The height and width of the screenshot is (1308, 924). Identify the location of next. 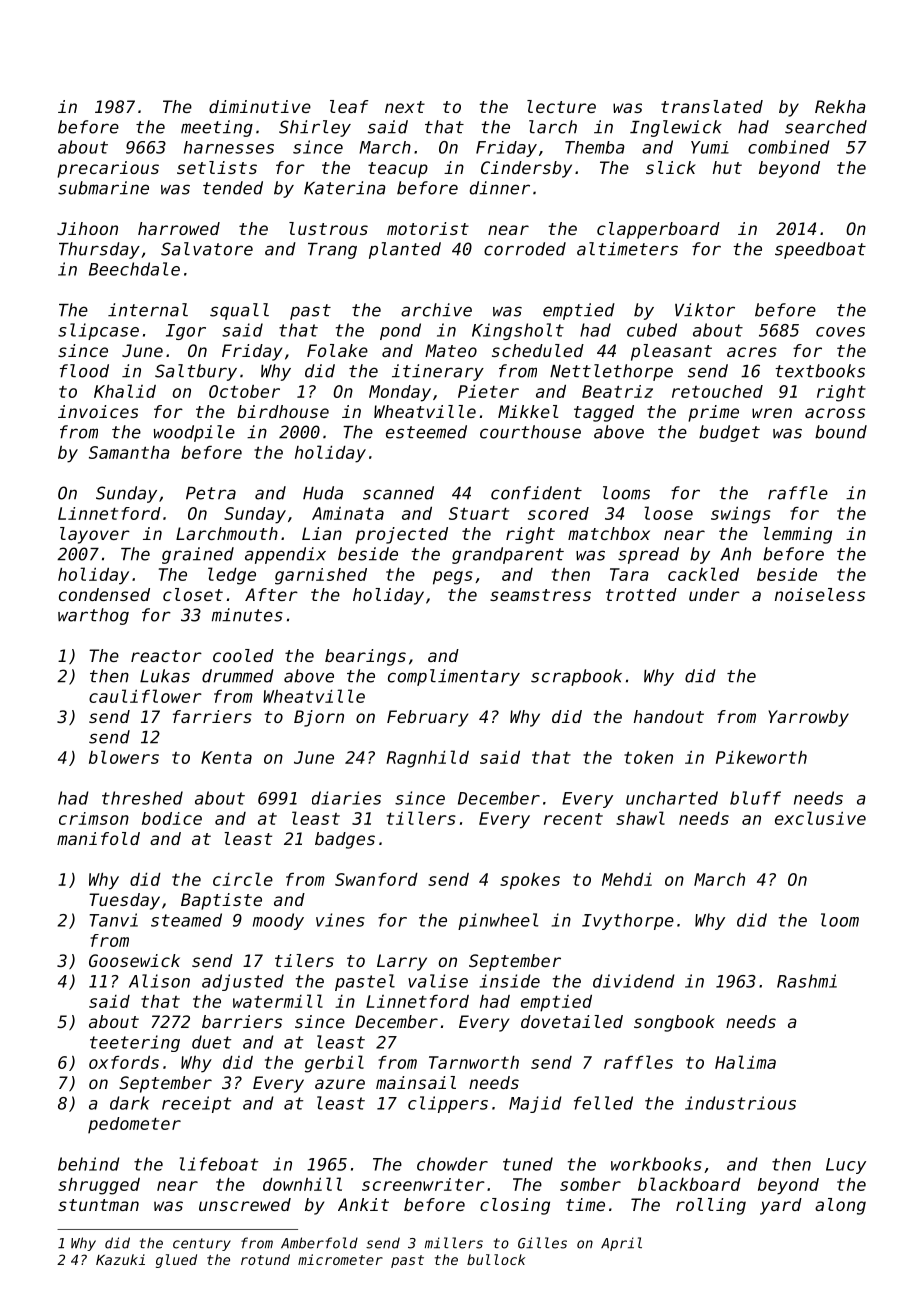
(405, 107).
